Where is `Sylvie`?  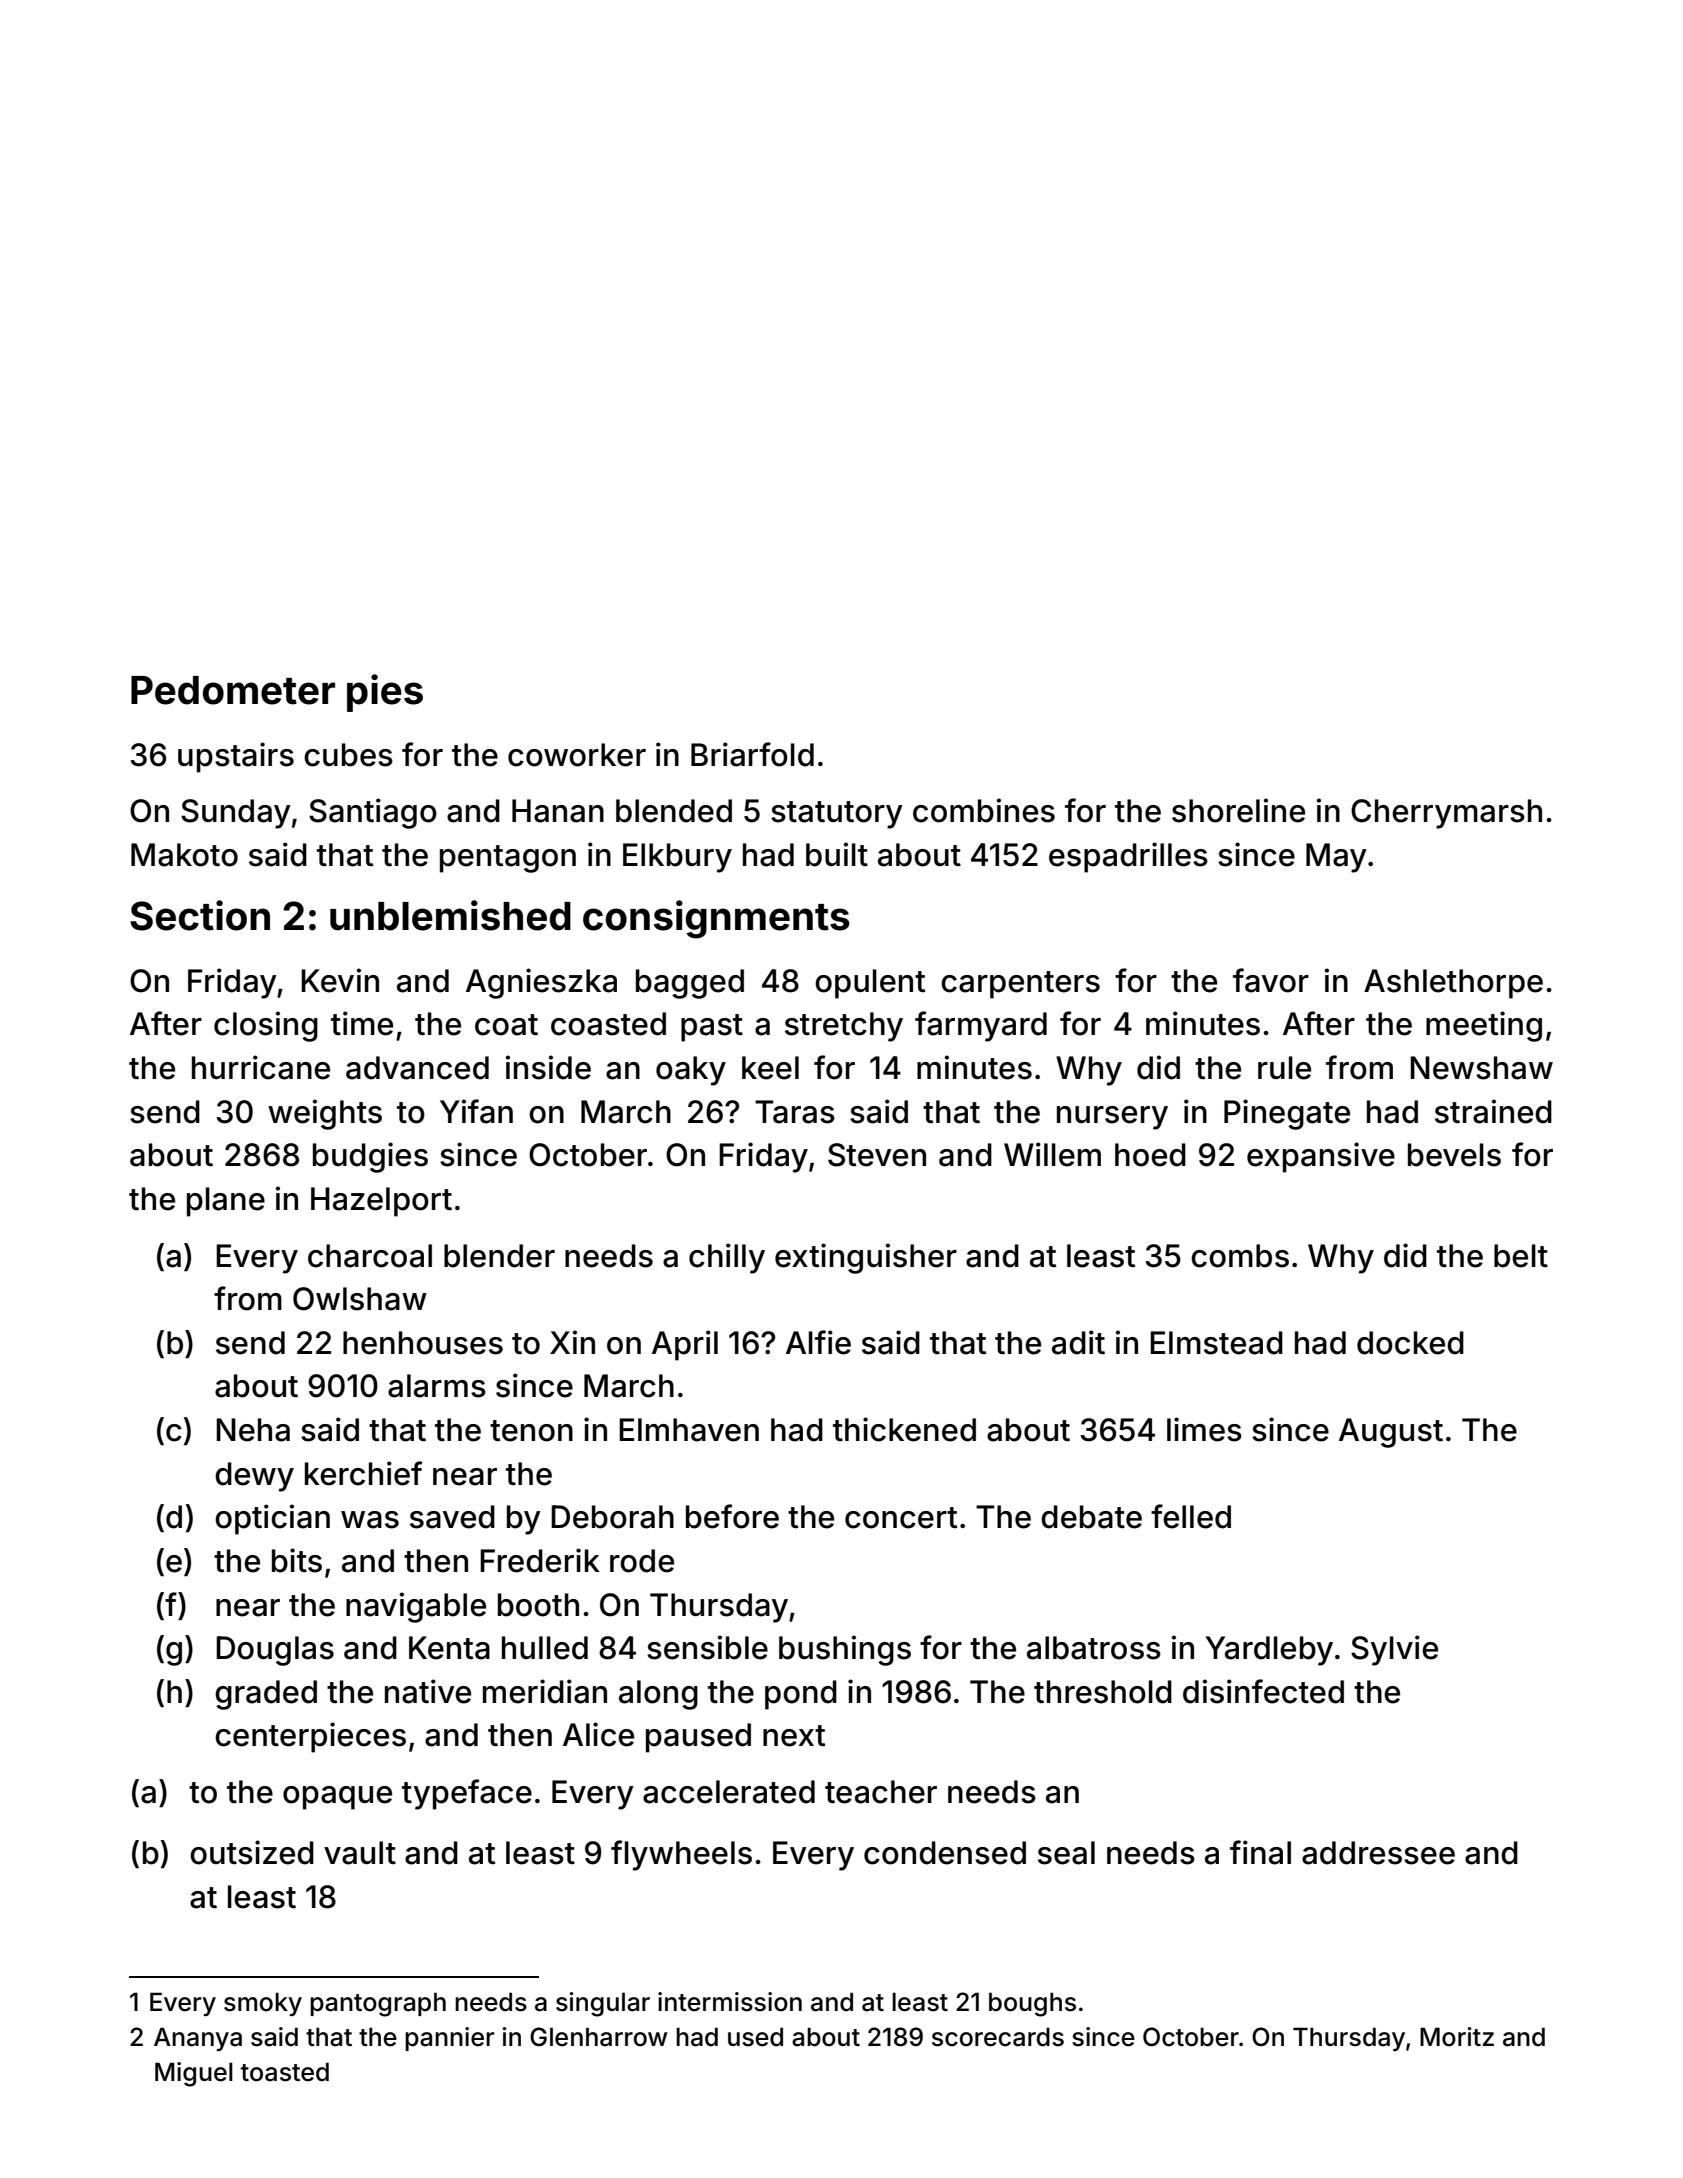
Sylvie is located at coordinates (1394, 1650).
